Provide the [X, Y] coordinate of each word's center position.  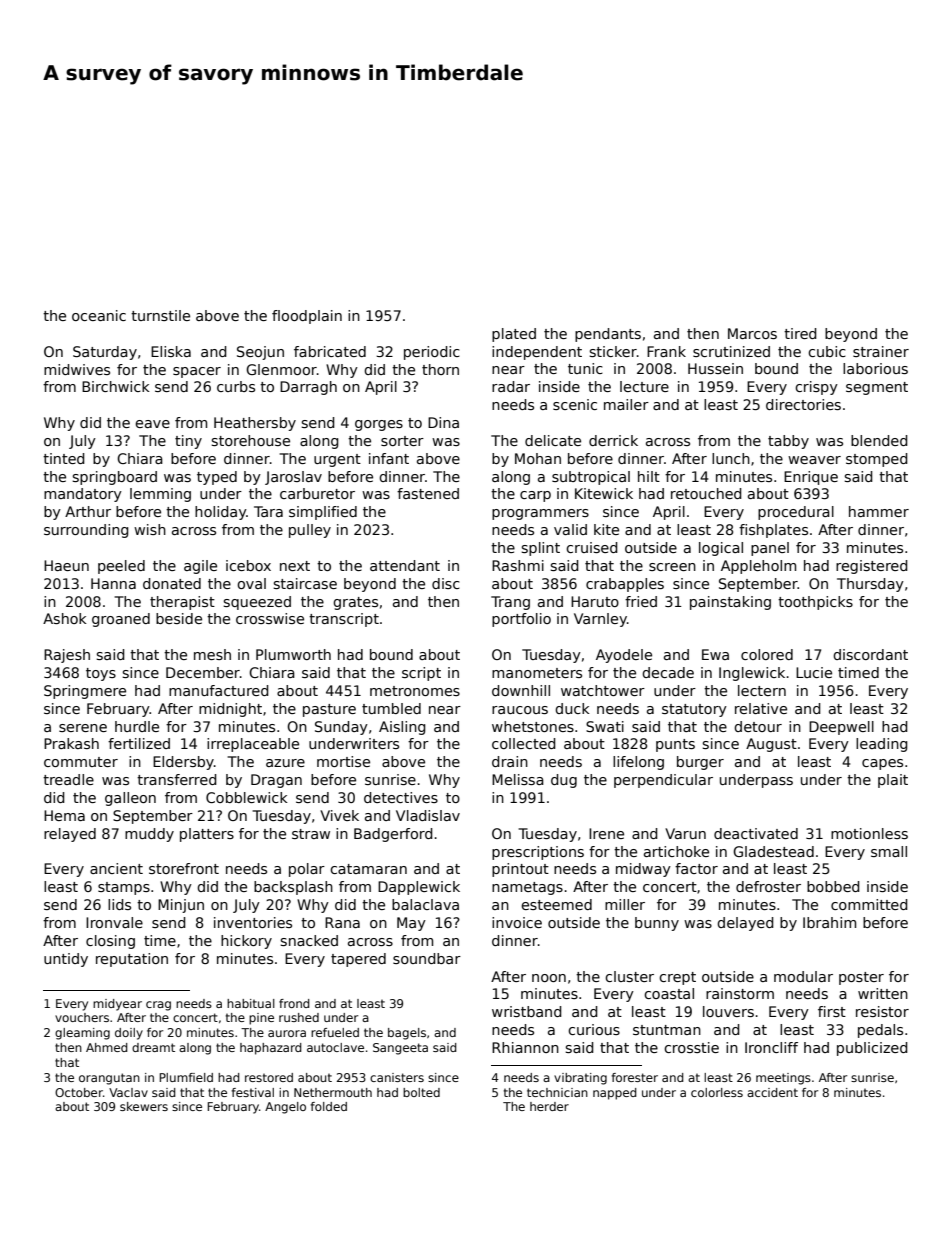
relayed [70, 835]
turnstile [160, 315]
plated [514, 335]
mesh [212, 654]
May [411, 924]
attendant [405, 565]
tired [800, 333]
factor [696, 868]
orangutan [109, 1079]
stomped [877, 460]
